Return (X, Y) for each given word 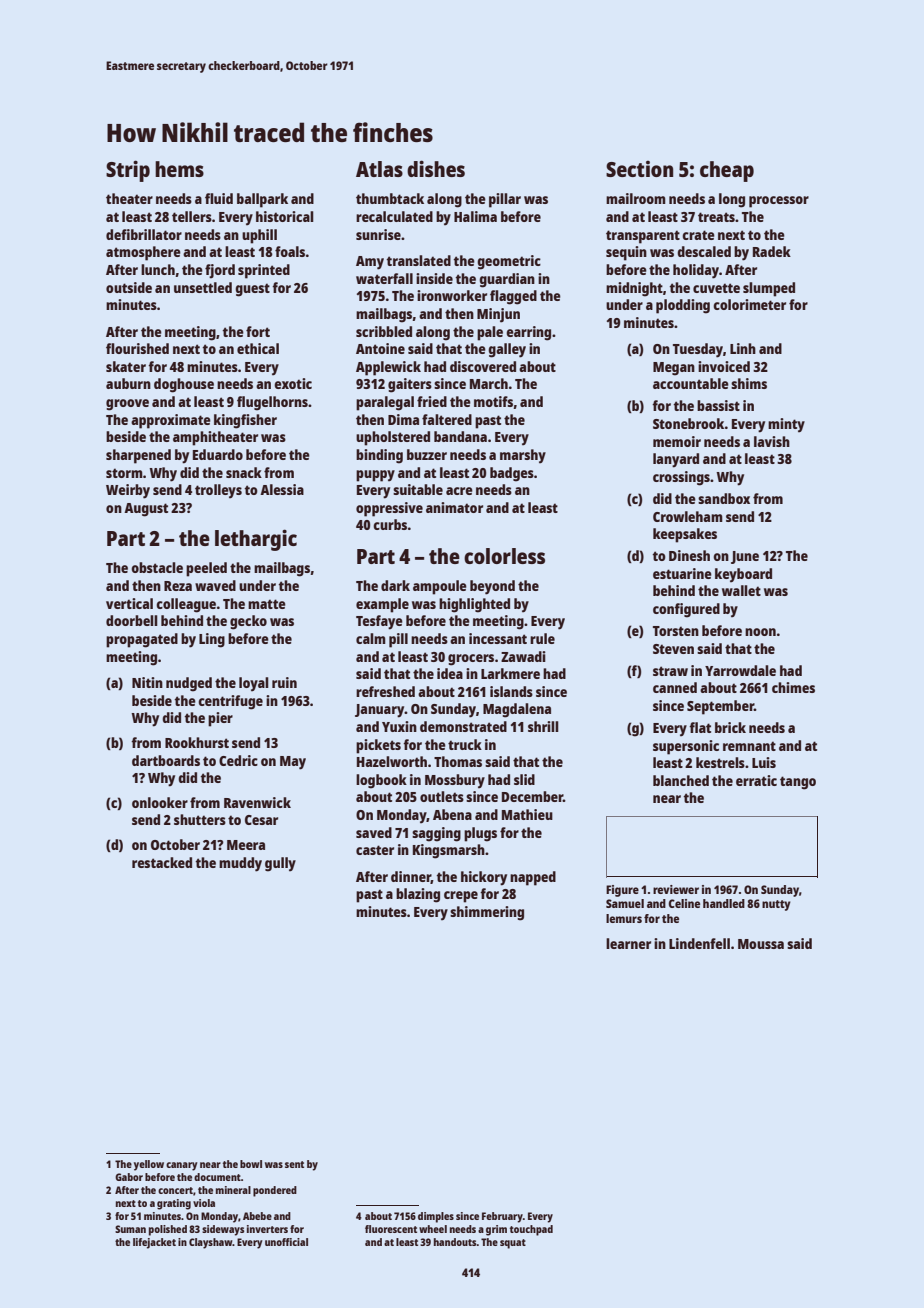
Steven (673, 649)
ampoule (440, 587)
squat (513, 1244)
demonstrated (463, 726)
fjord (220, 271)
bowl (251, 1164)
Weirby (128, 491)
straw (670, 671)
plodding (683, 306)
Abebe (257, 1216)
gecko (248, 622)
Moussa (761, 944)
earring (528, 333)
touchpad (531, 1230)
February (502, 1217)
